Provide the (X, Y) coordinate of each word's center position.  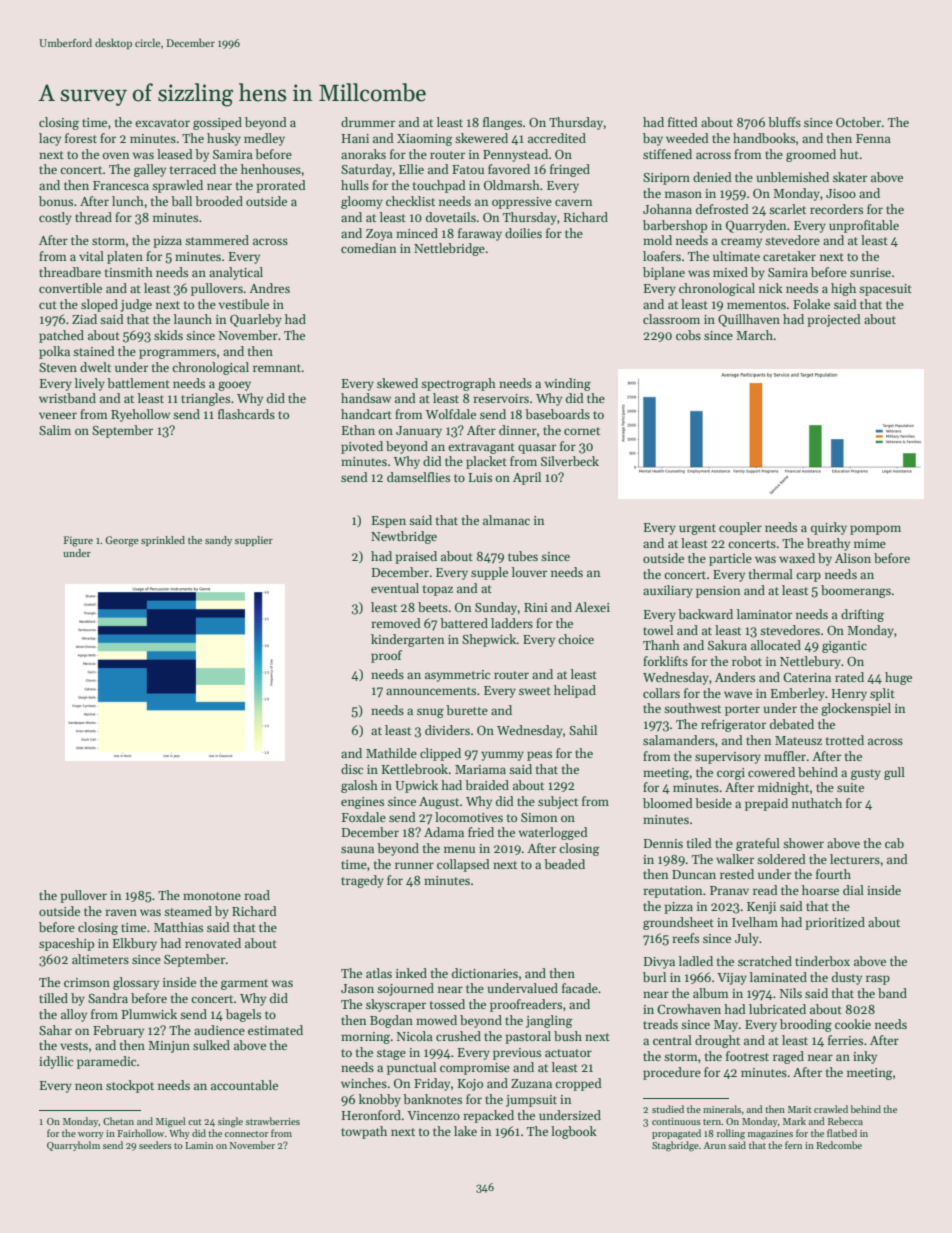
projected (834, 320)
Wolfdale (451, 414)
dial (853, 890)
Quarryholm (73, 1146)
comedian (368, 248)
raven (121, 912)
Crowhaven (689, 1009)
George (122, 541)
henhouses (271, 169)
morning (365, 1038)
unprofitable (864, 226)
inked (411, 973)
